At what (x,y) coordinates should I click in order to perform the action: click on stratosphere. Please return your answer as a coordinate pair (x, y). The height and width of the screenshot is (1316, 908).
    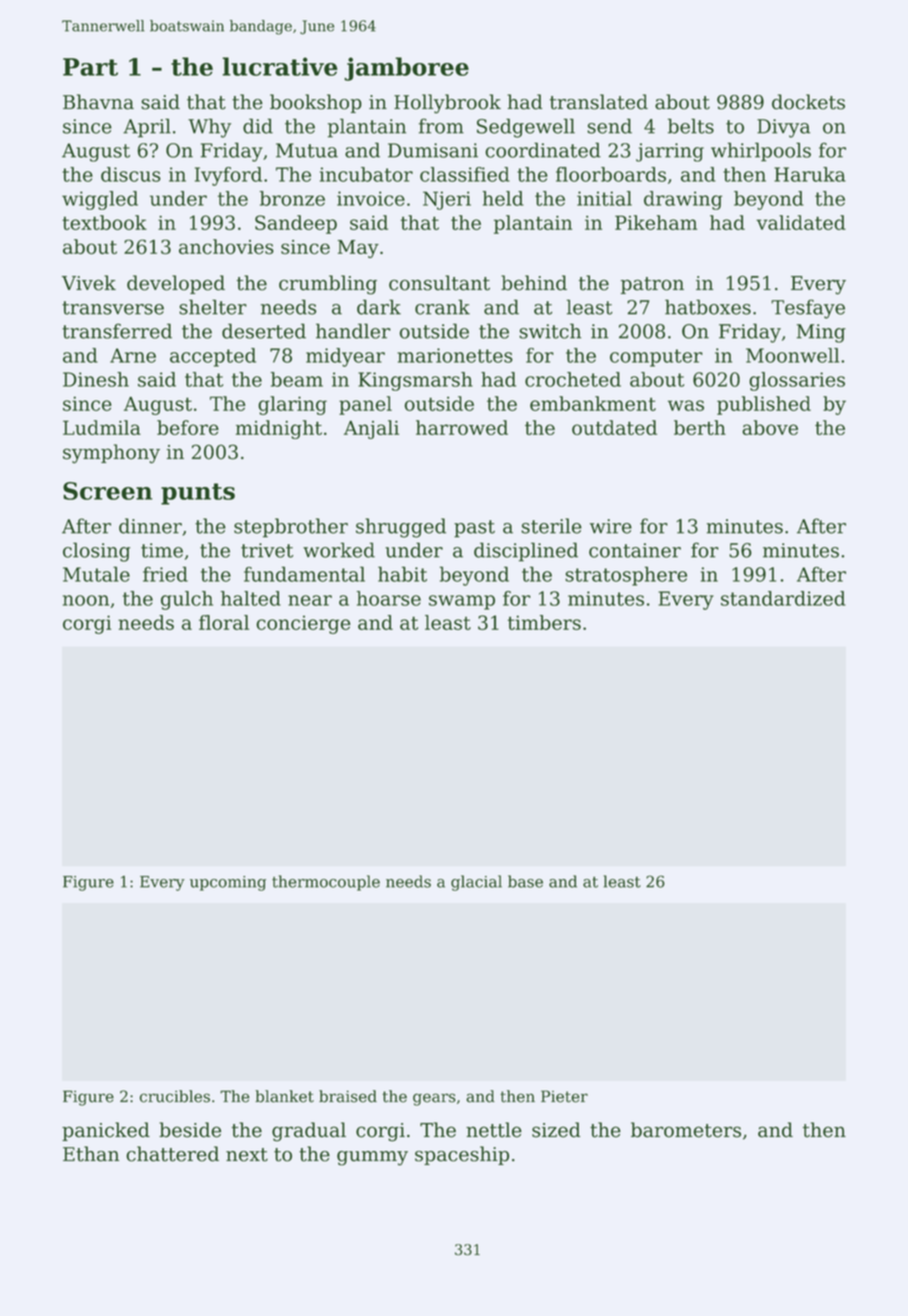
    Looking at the image, I should click on (626, 576).
